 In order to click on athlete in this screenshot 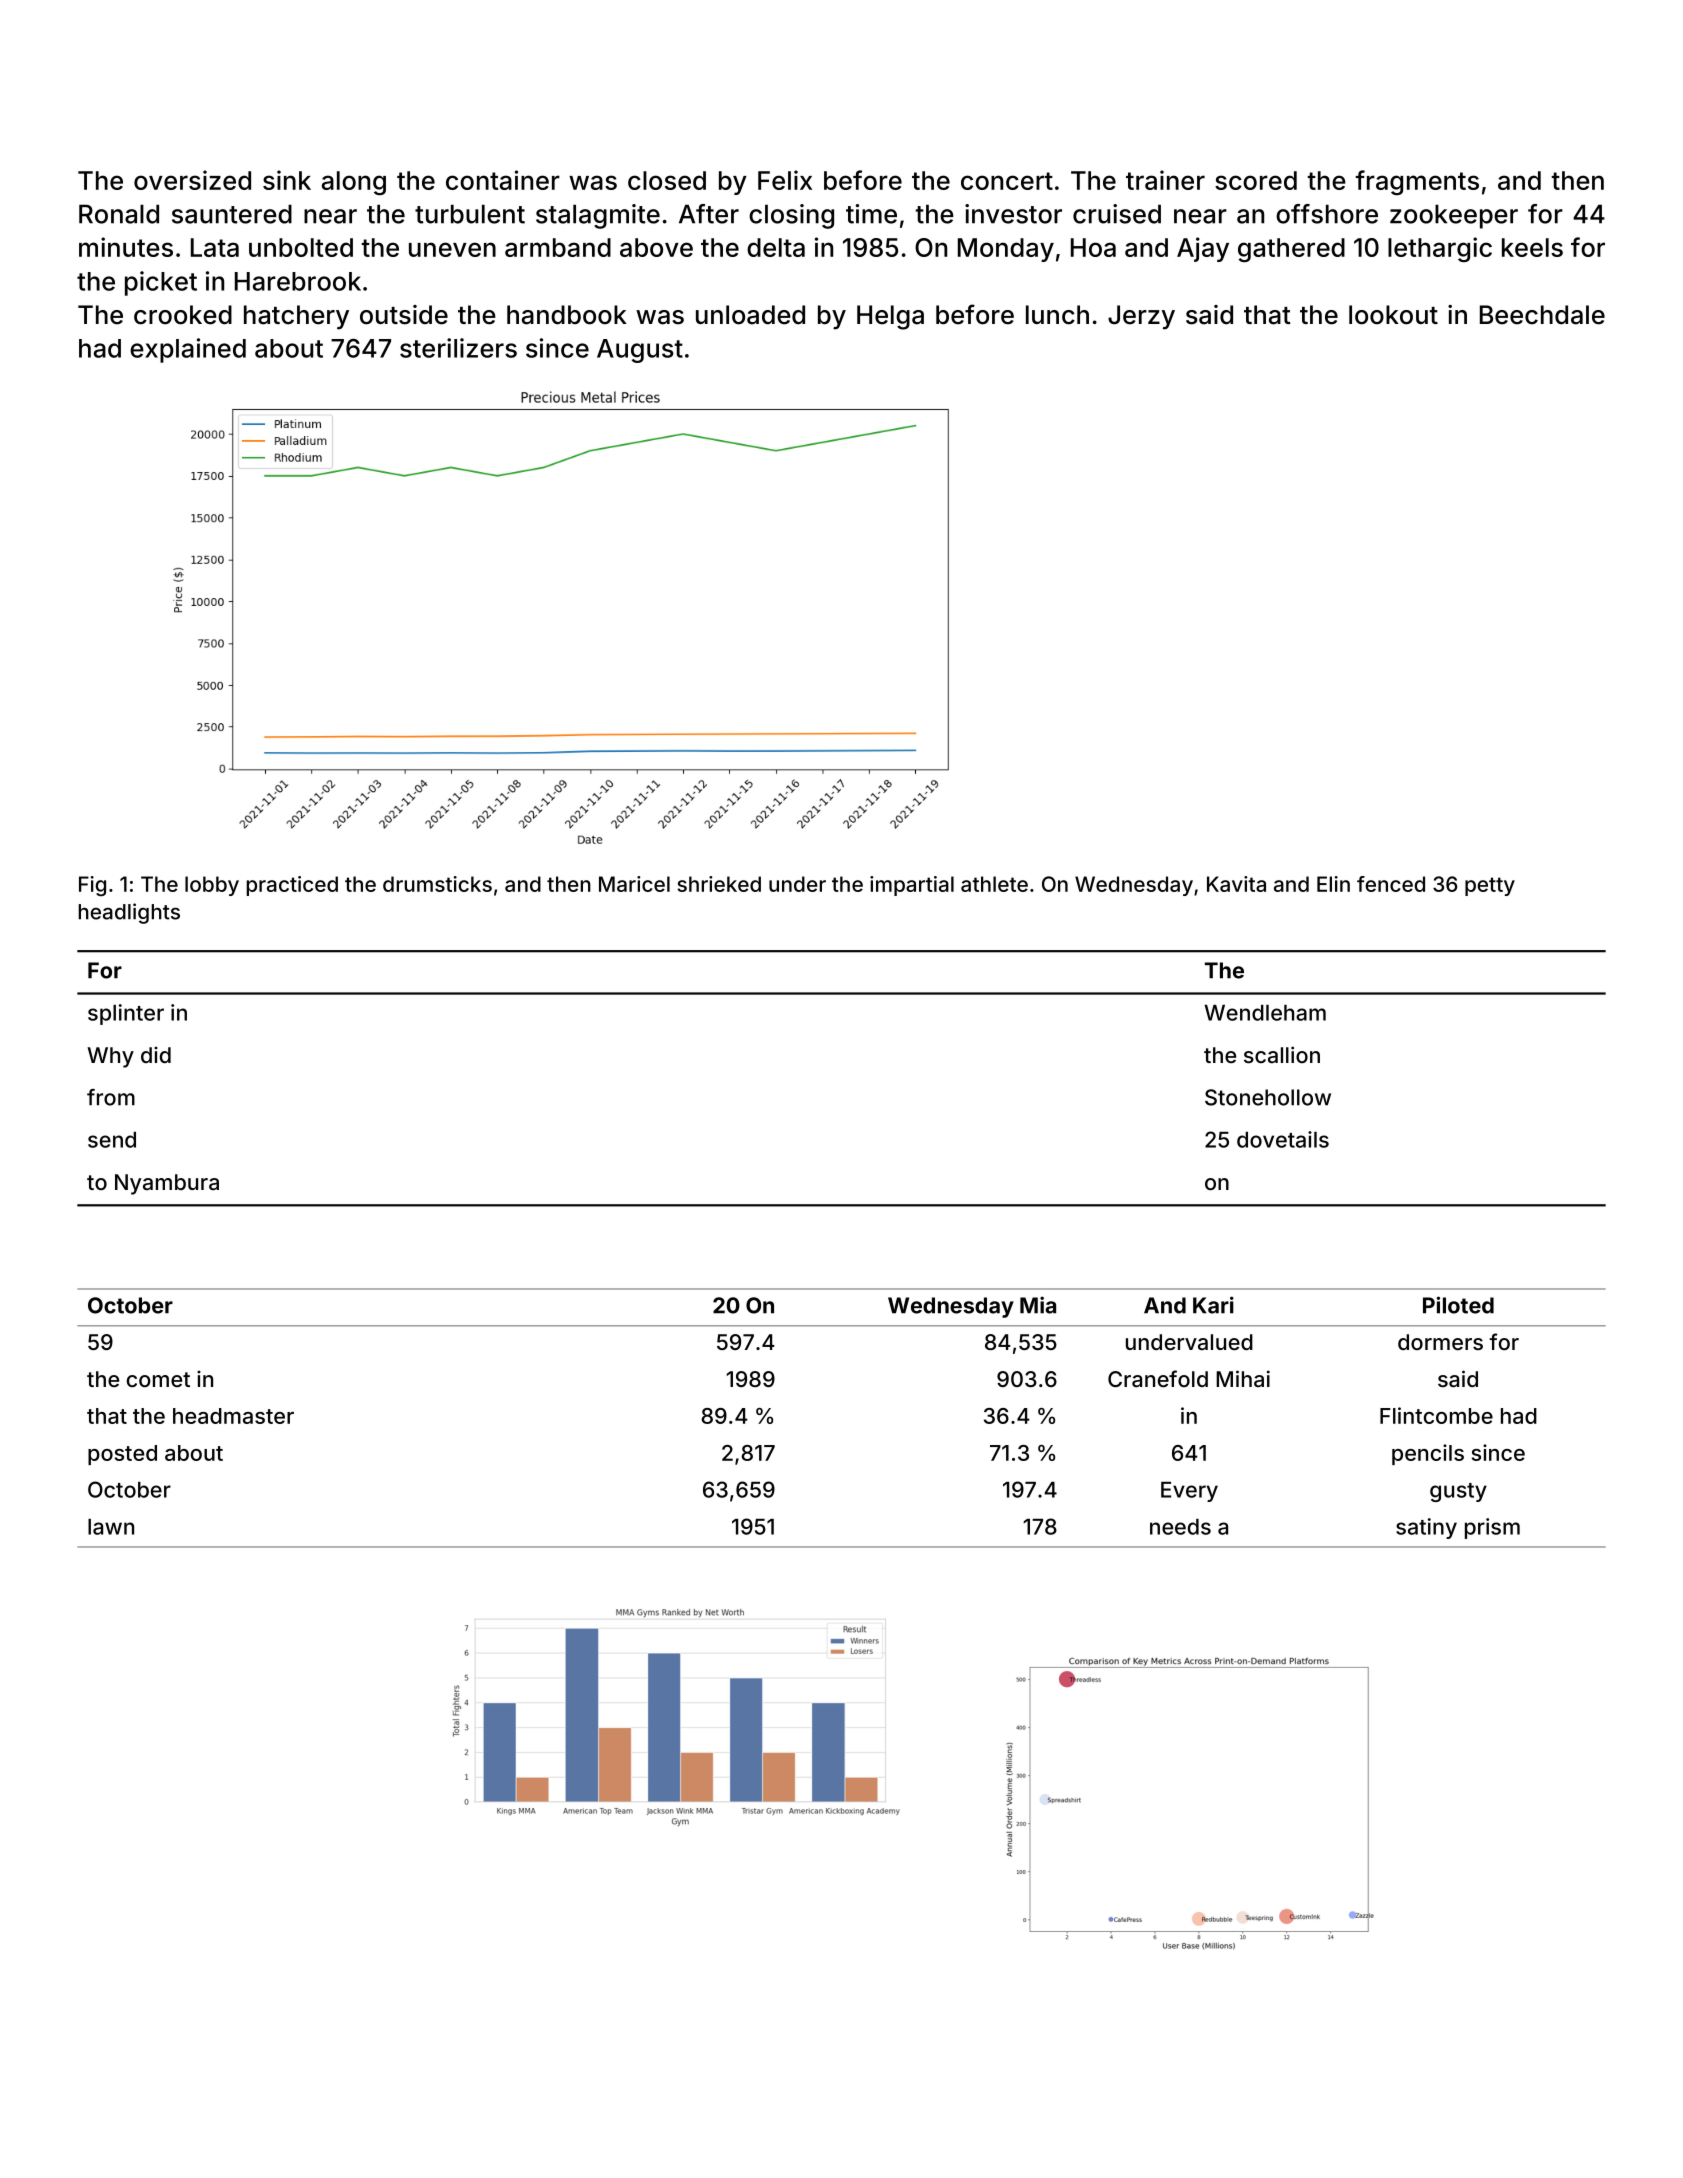, I will do `click(994, 884)`.
